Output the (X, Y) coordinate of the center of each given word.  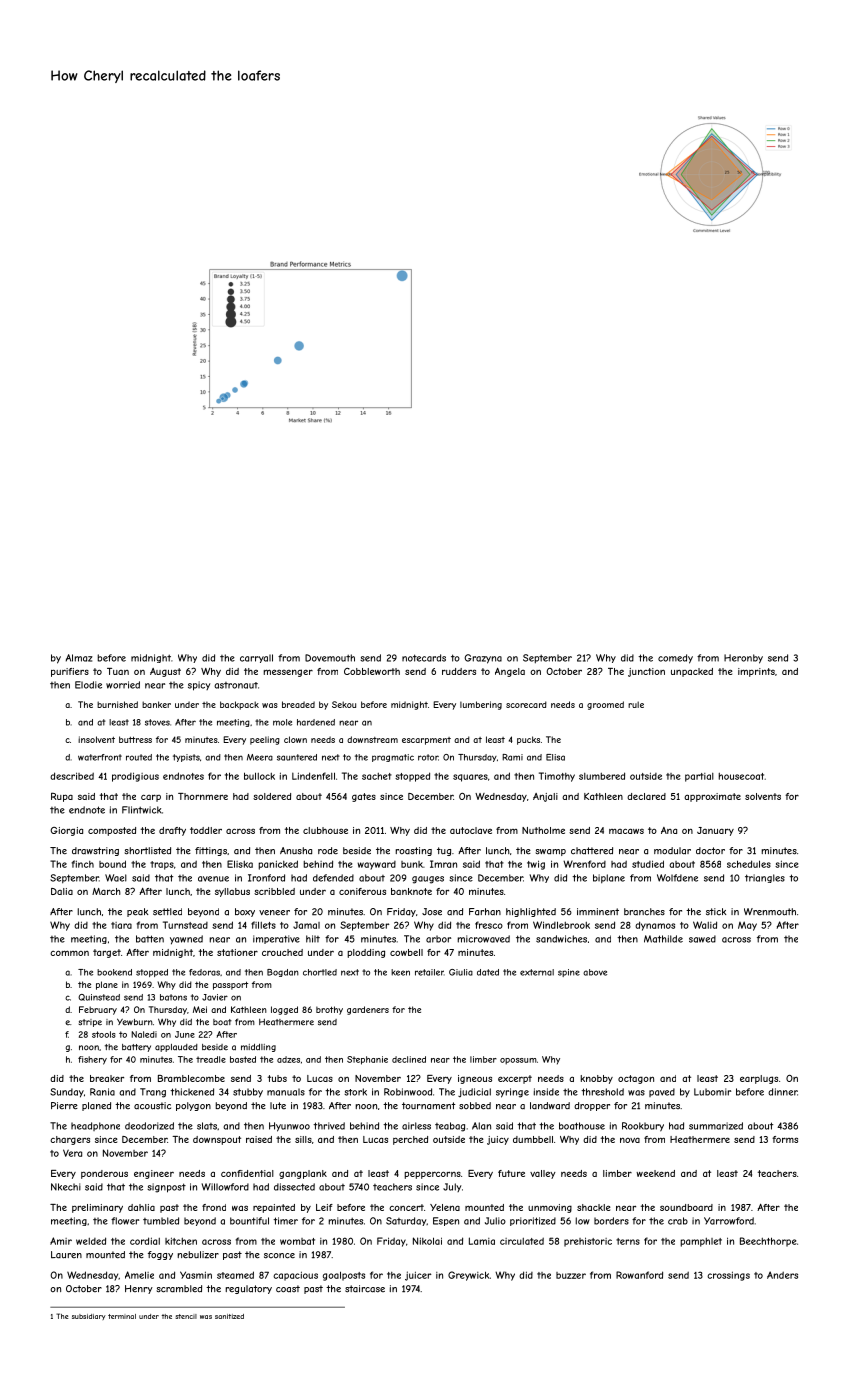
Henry (139, 1289)
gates (364, 797)
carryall (256, 658)
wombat (297, 1241)
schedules (749, 864)
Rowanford (639, 1275)
